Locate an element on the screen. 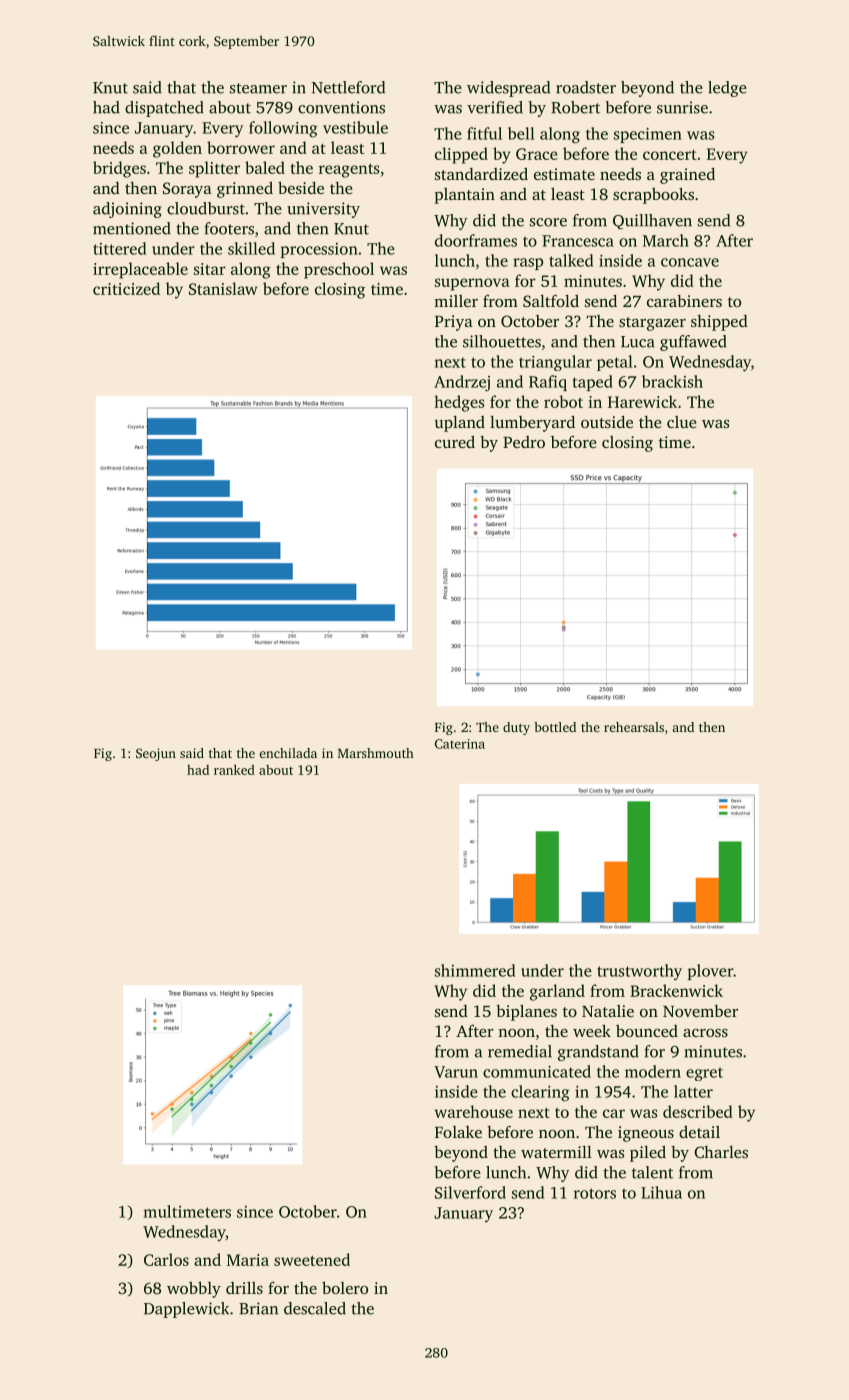 The width and height of the screenshot is (849, 1400). rehearsals is located at coordinates (634, 727).
